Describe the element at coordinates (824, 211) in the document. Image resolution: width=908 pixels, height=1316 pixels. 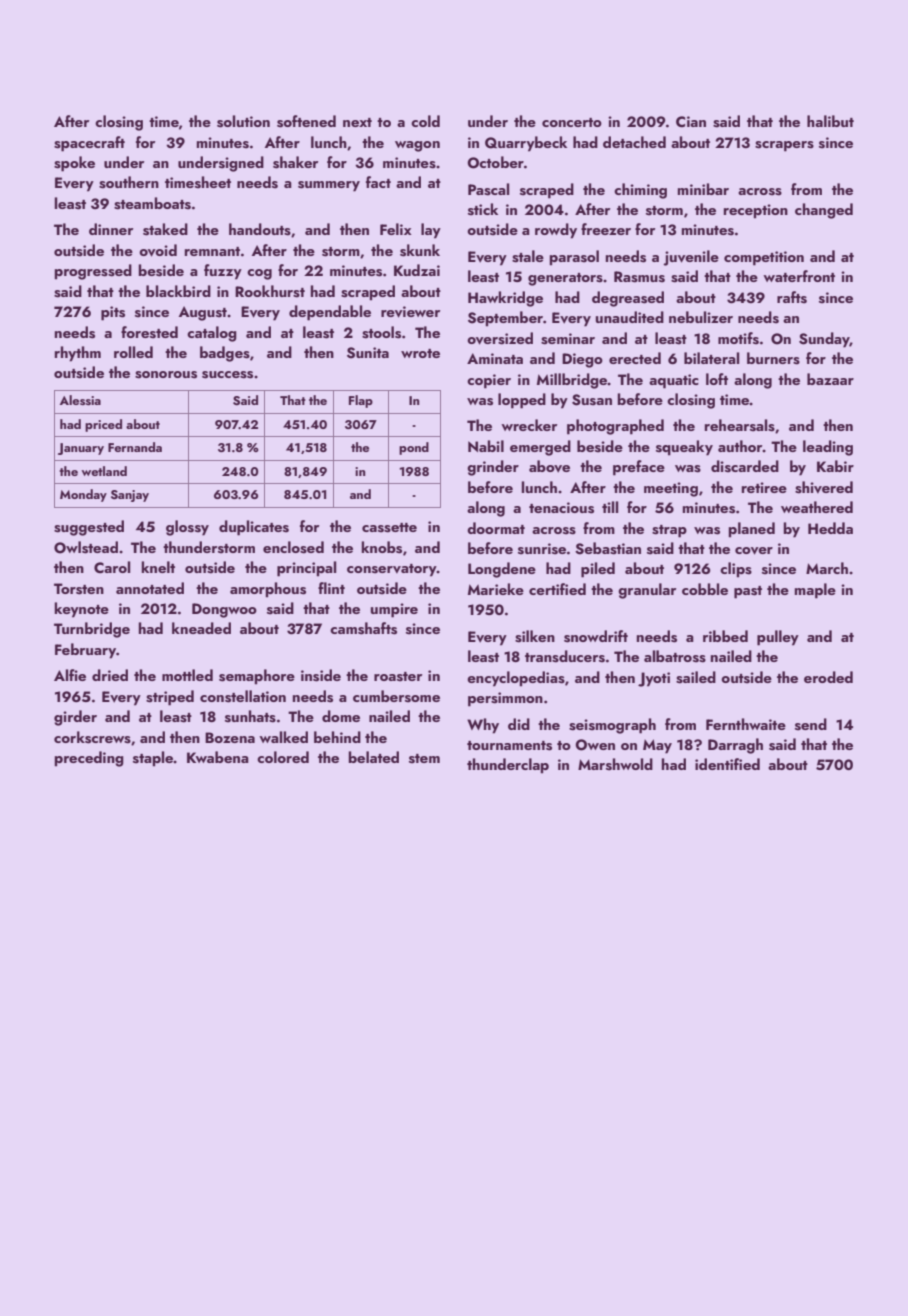
I see `changed` at that location.
